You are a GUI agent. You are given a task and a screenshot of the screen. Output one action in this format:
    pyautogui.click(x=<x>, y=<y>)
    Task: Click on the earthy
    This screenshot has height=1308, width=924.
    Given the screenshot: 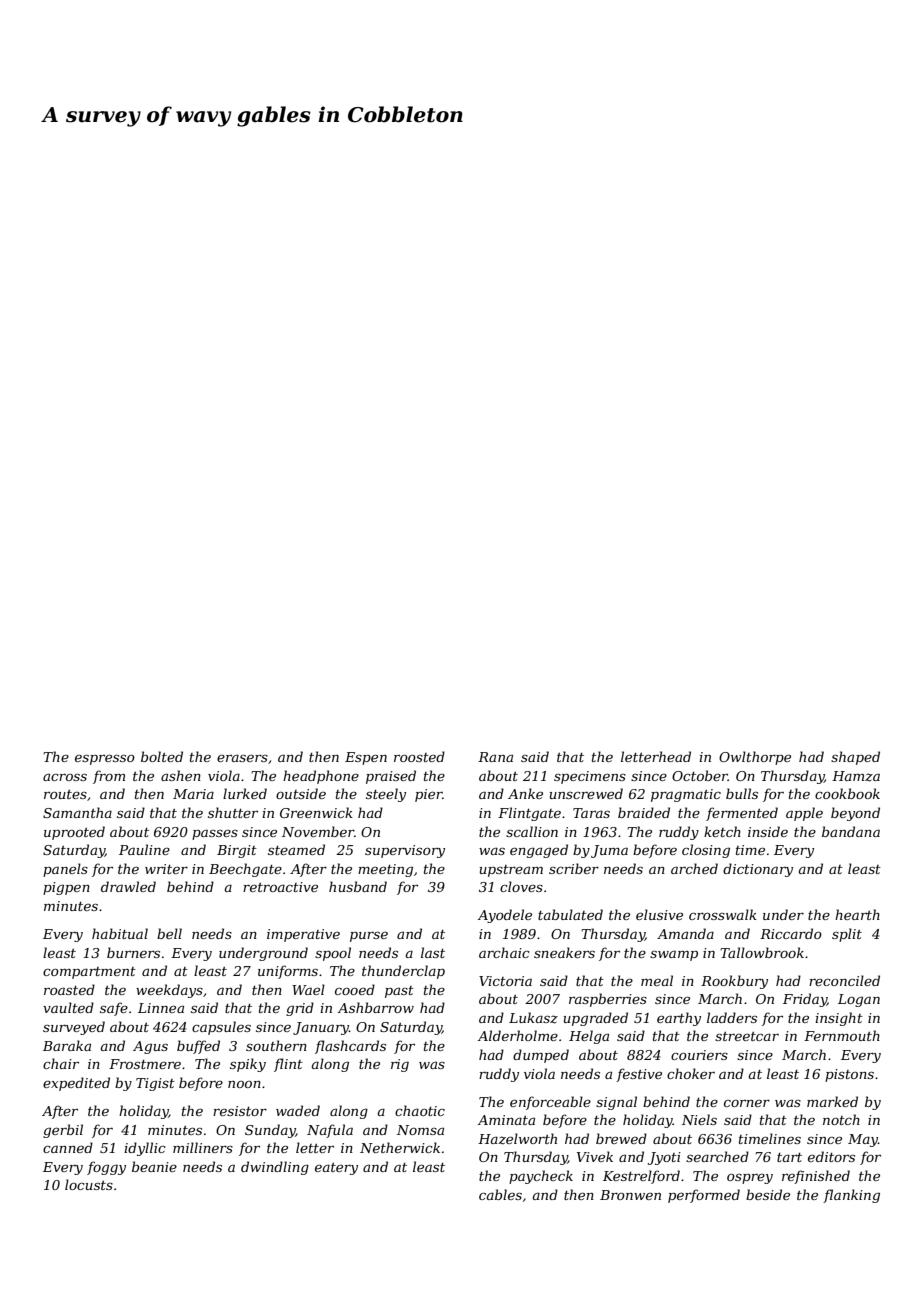 What is the action you would take?
    pyautogui.click(x=679, y=1019)
